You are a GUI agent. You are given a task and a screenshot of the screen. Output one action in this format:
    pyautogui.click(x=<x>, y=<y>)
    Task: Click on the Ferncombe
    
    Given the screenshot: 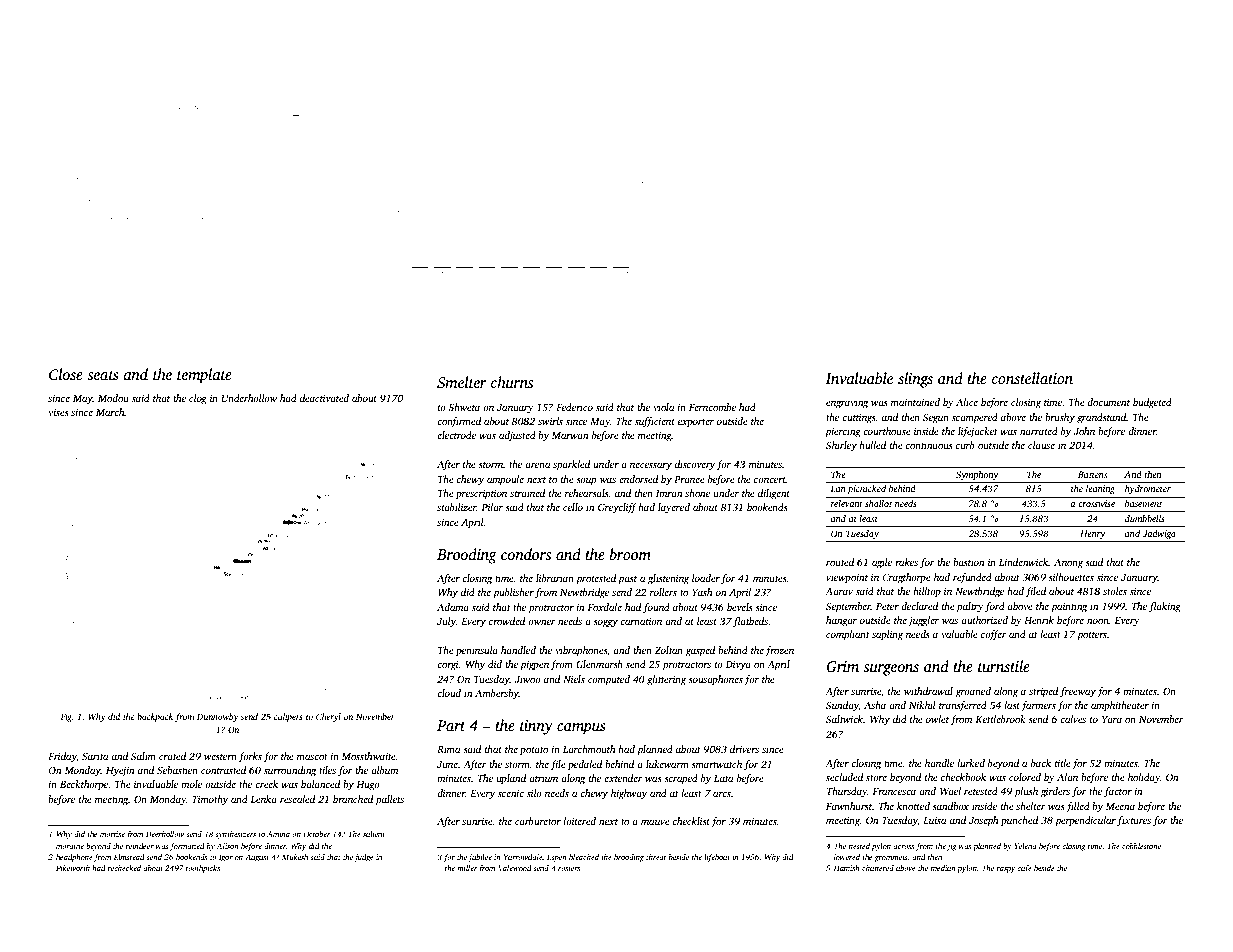 What is the action you would take?
    pyautogui.click(x=712, y=407)
